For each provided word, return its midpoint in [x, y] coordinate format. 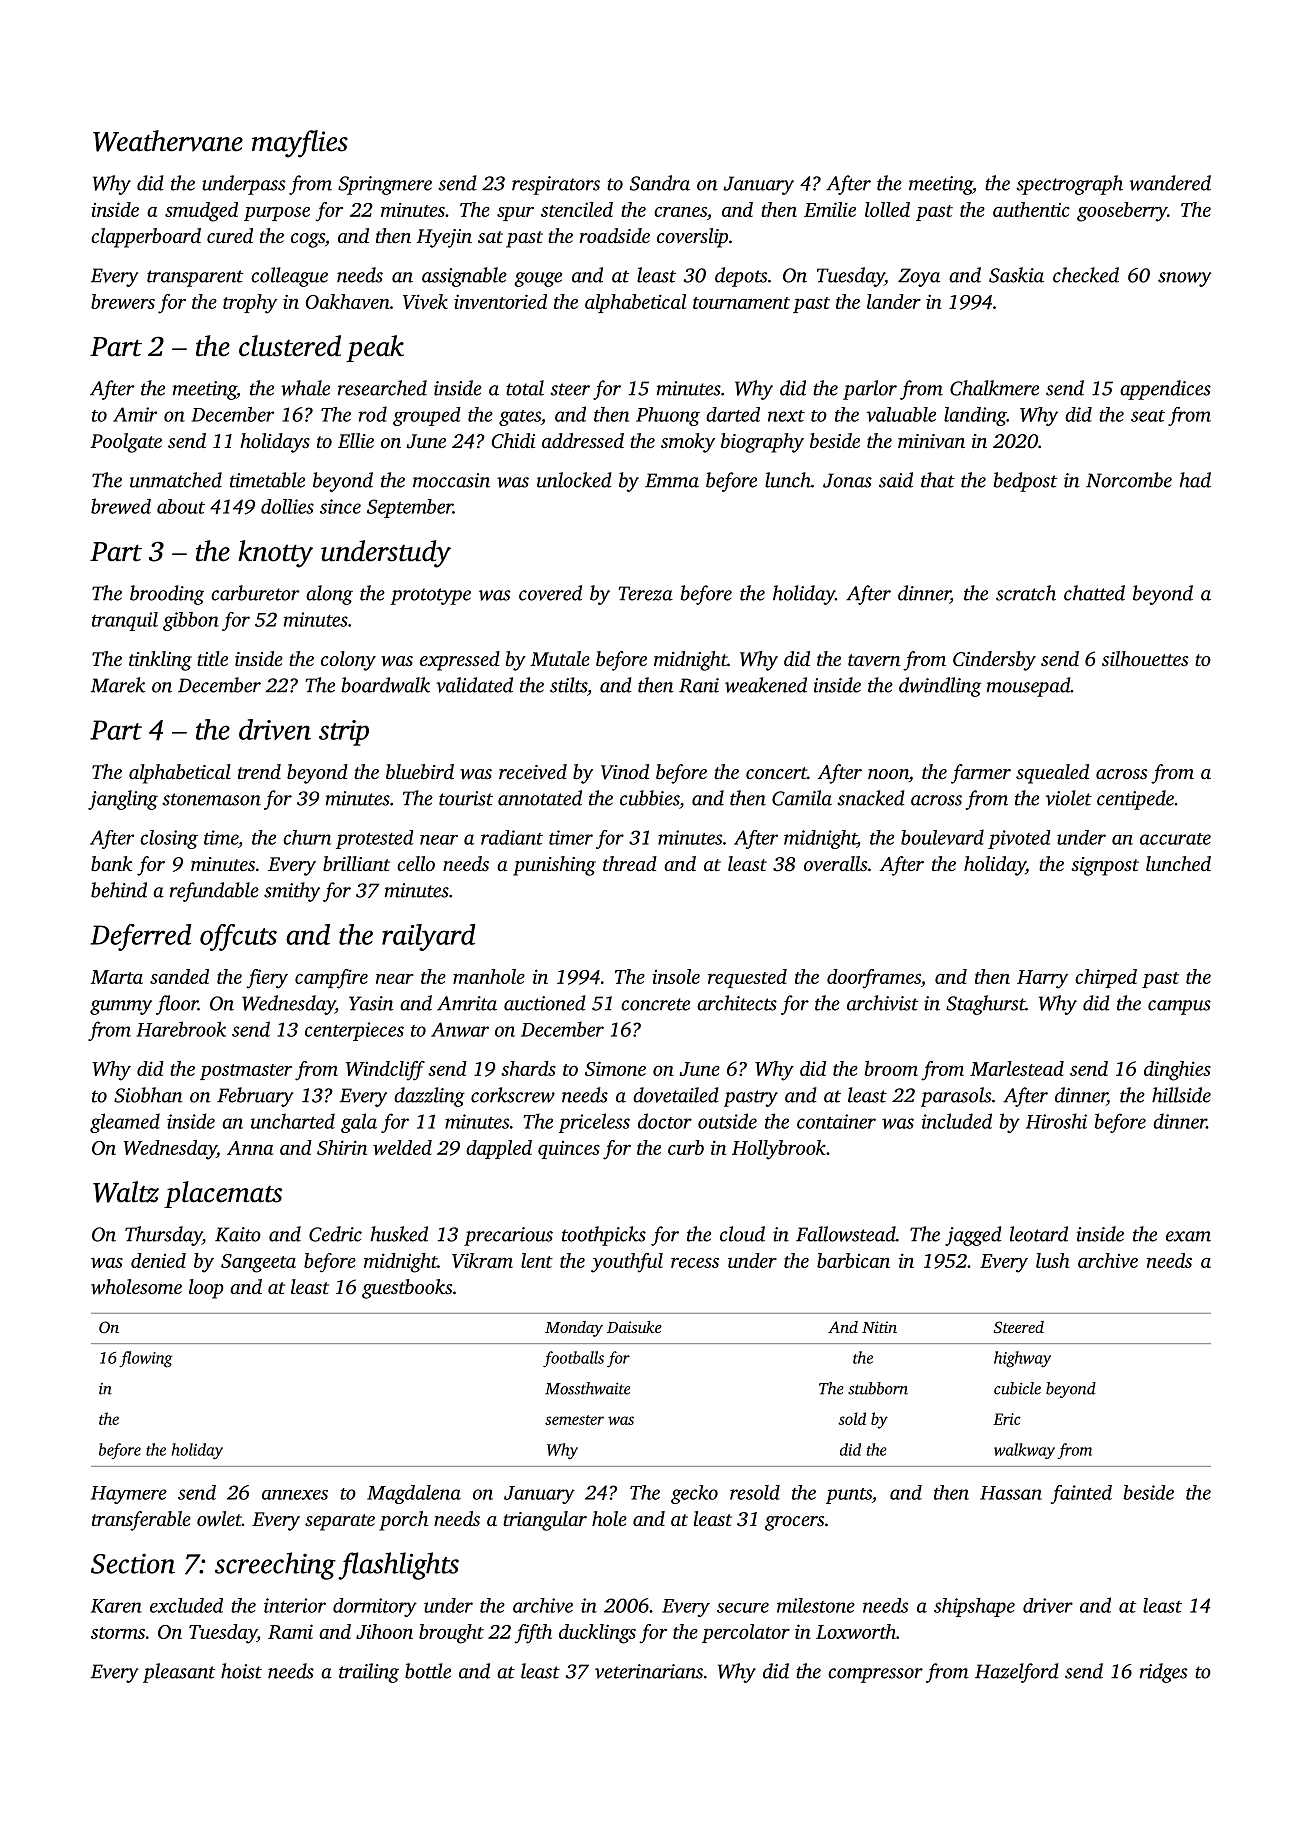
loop [206, 1289]
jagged [973, 1236]
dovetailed [676, 1095]
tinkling [160, 661]
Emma [672, 480]
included [957, 1121]
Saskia [1016, 275]
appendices [1165, 390]
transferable [141, 1521]
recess [695, 1263]
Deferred [140, 937]
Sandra [660, 183]
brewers [123, 301]
